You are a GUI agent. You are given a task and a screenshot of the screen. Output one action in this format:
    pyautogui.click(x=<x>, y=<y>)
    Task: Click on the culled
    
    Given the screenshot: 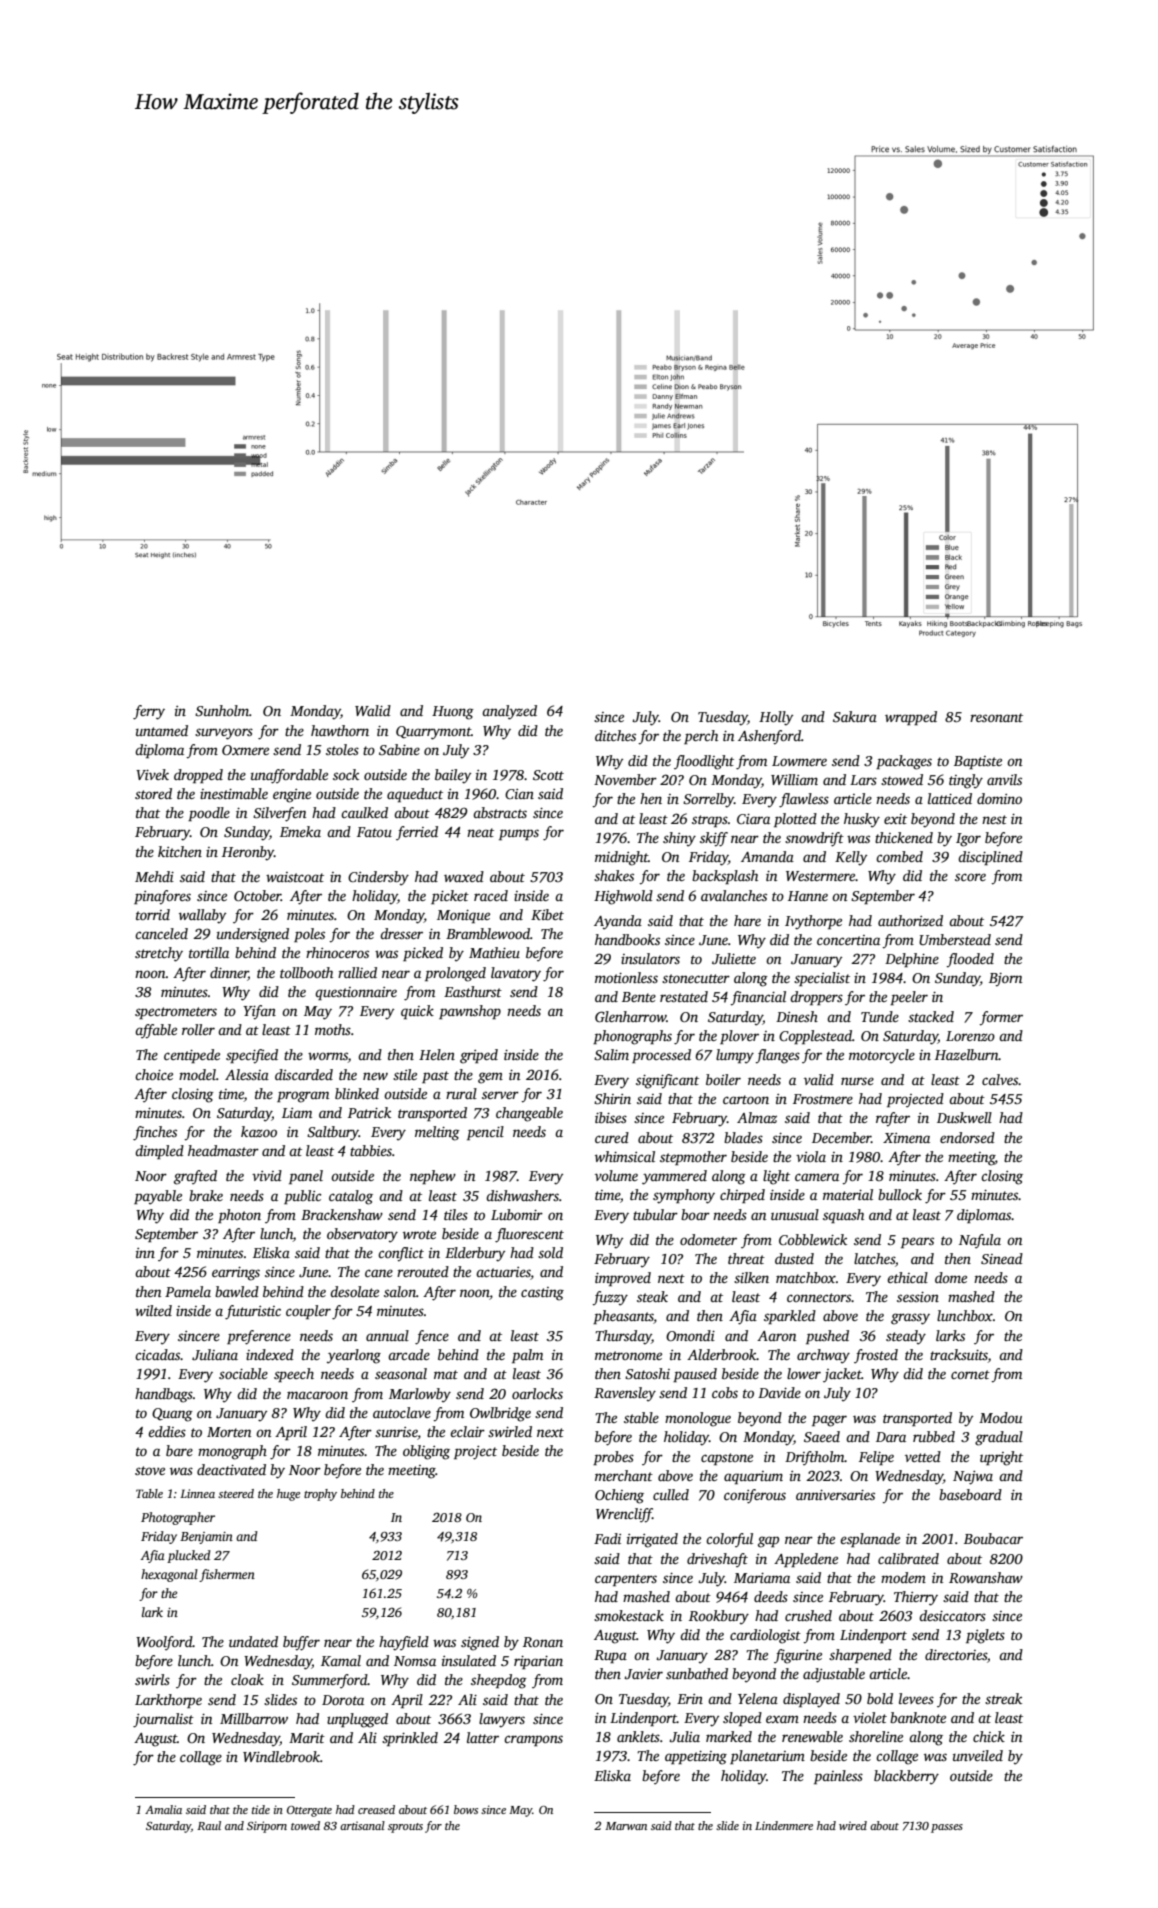 What is the action you would take?
    pyautogui.click(x=671, y=1494)
